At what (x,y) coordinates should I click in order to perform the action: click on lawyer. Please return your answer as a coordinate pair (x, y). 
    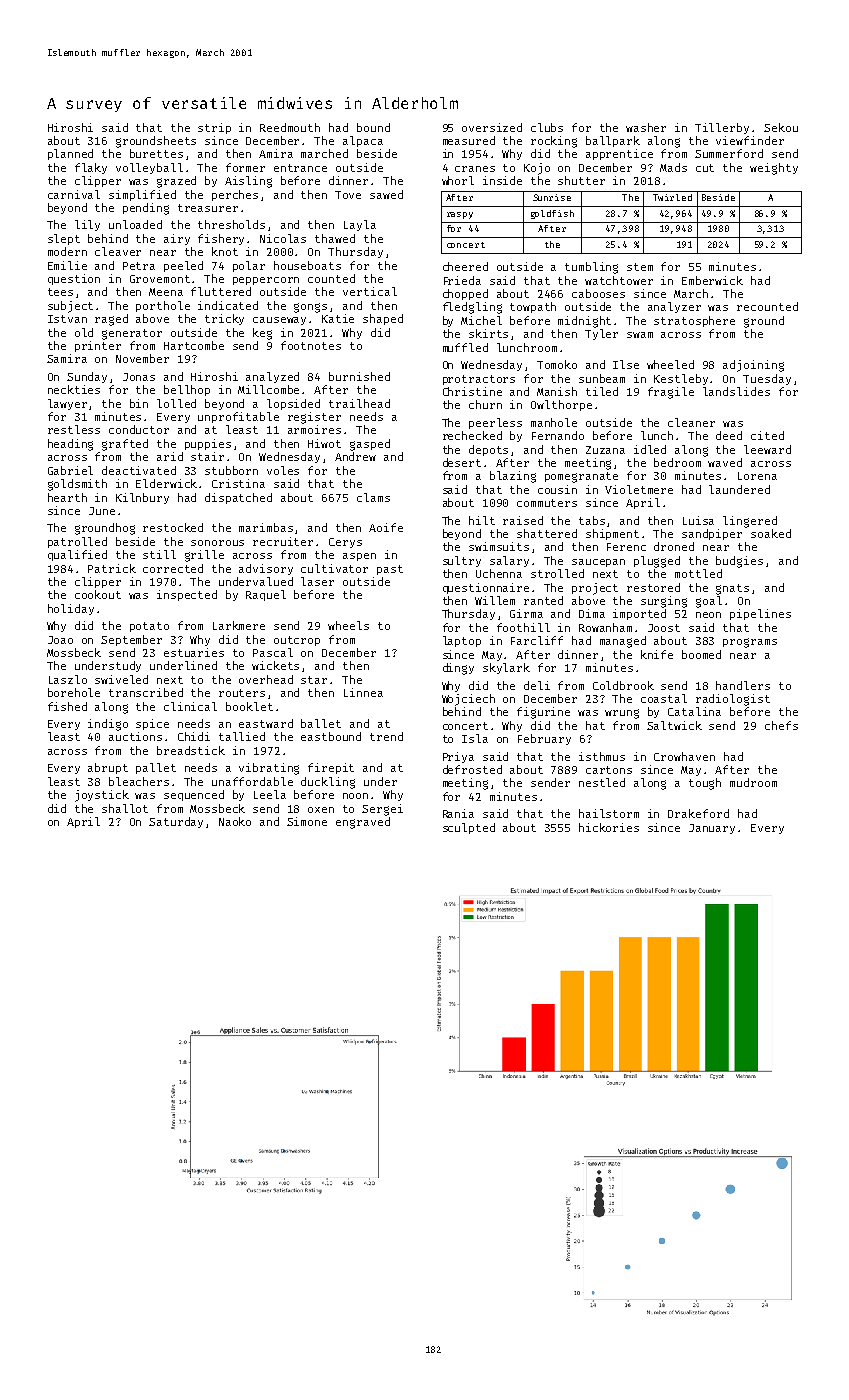
    Looking at the image, I should click on (67, 404).
